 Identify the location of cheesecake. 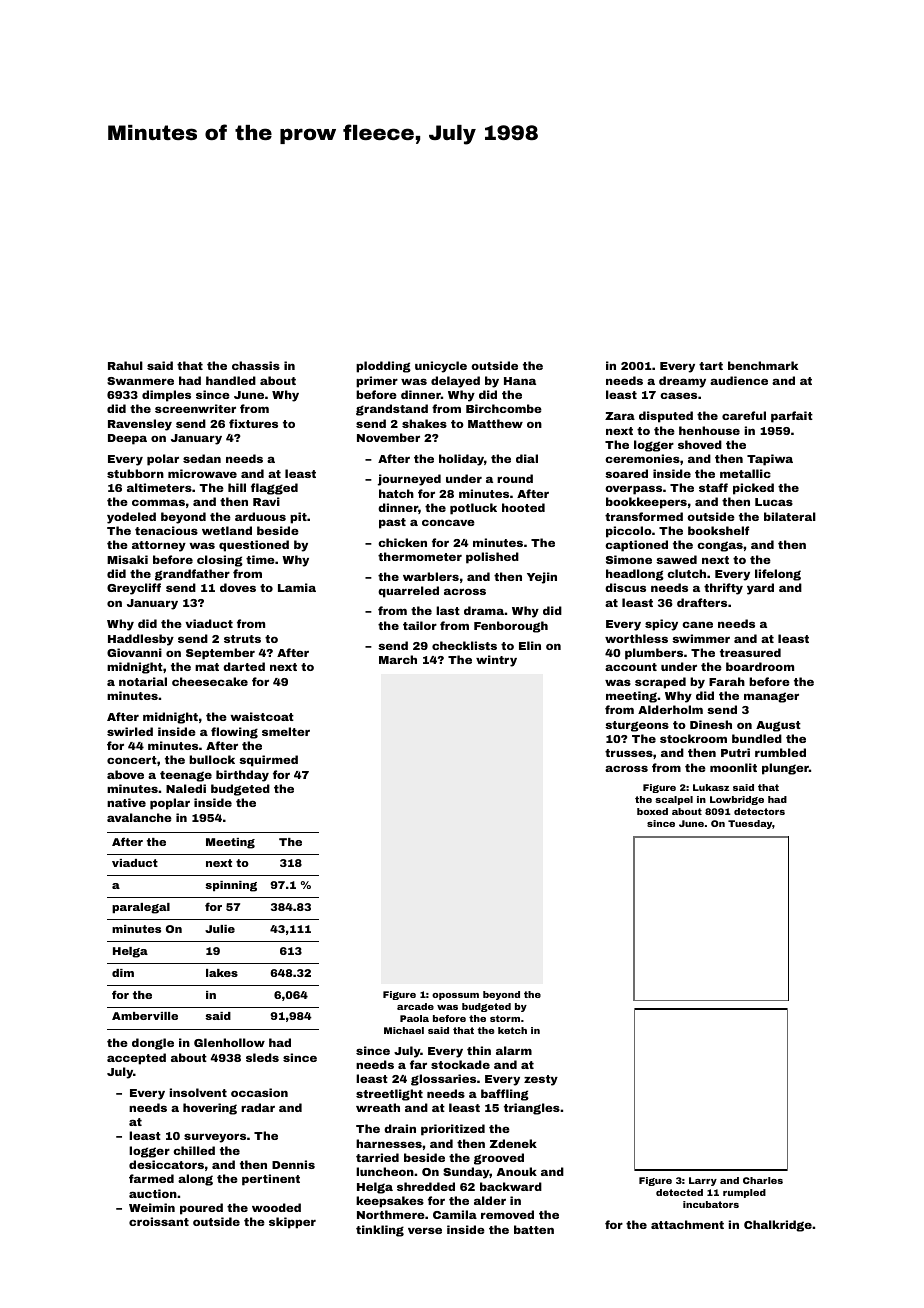
(210, 681).
